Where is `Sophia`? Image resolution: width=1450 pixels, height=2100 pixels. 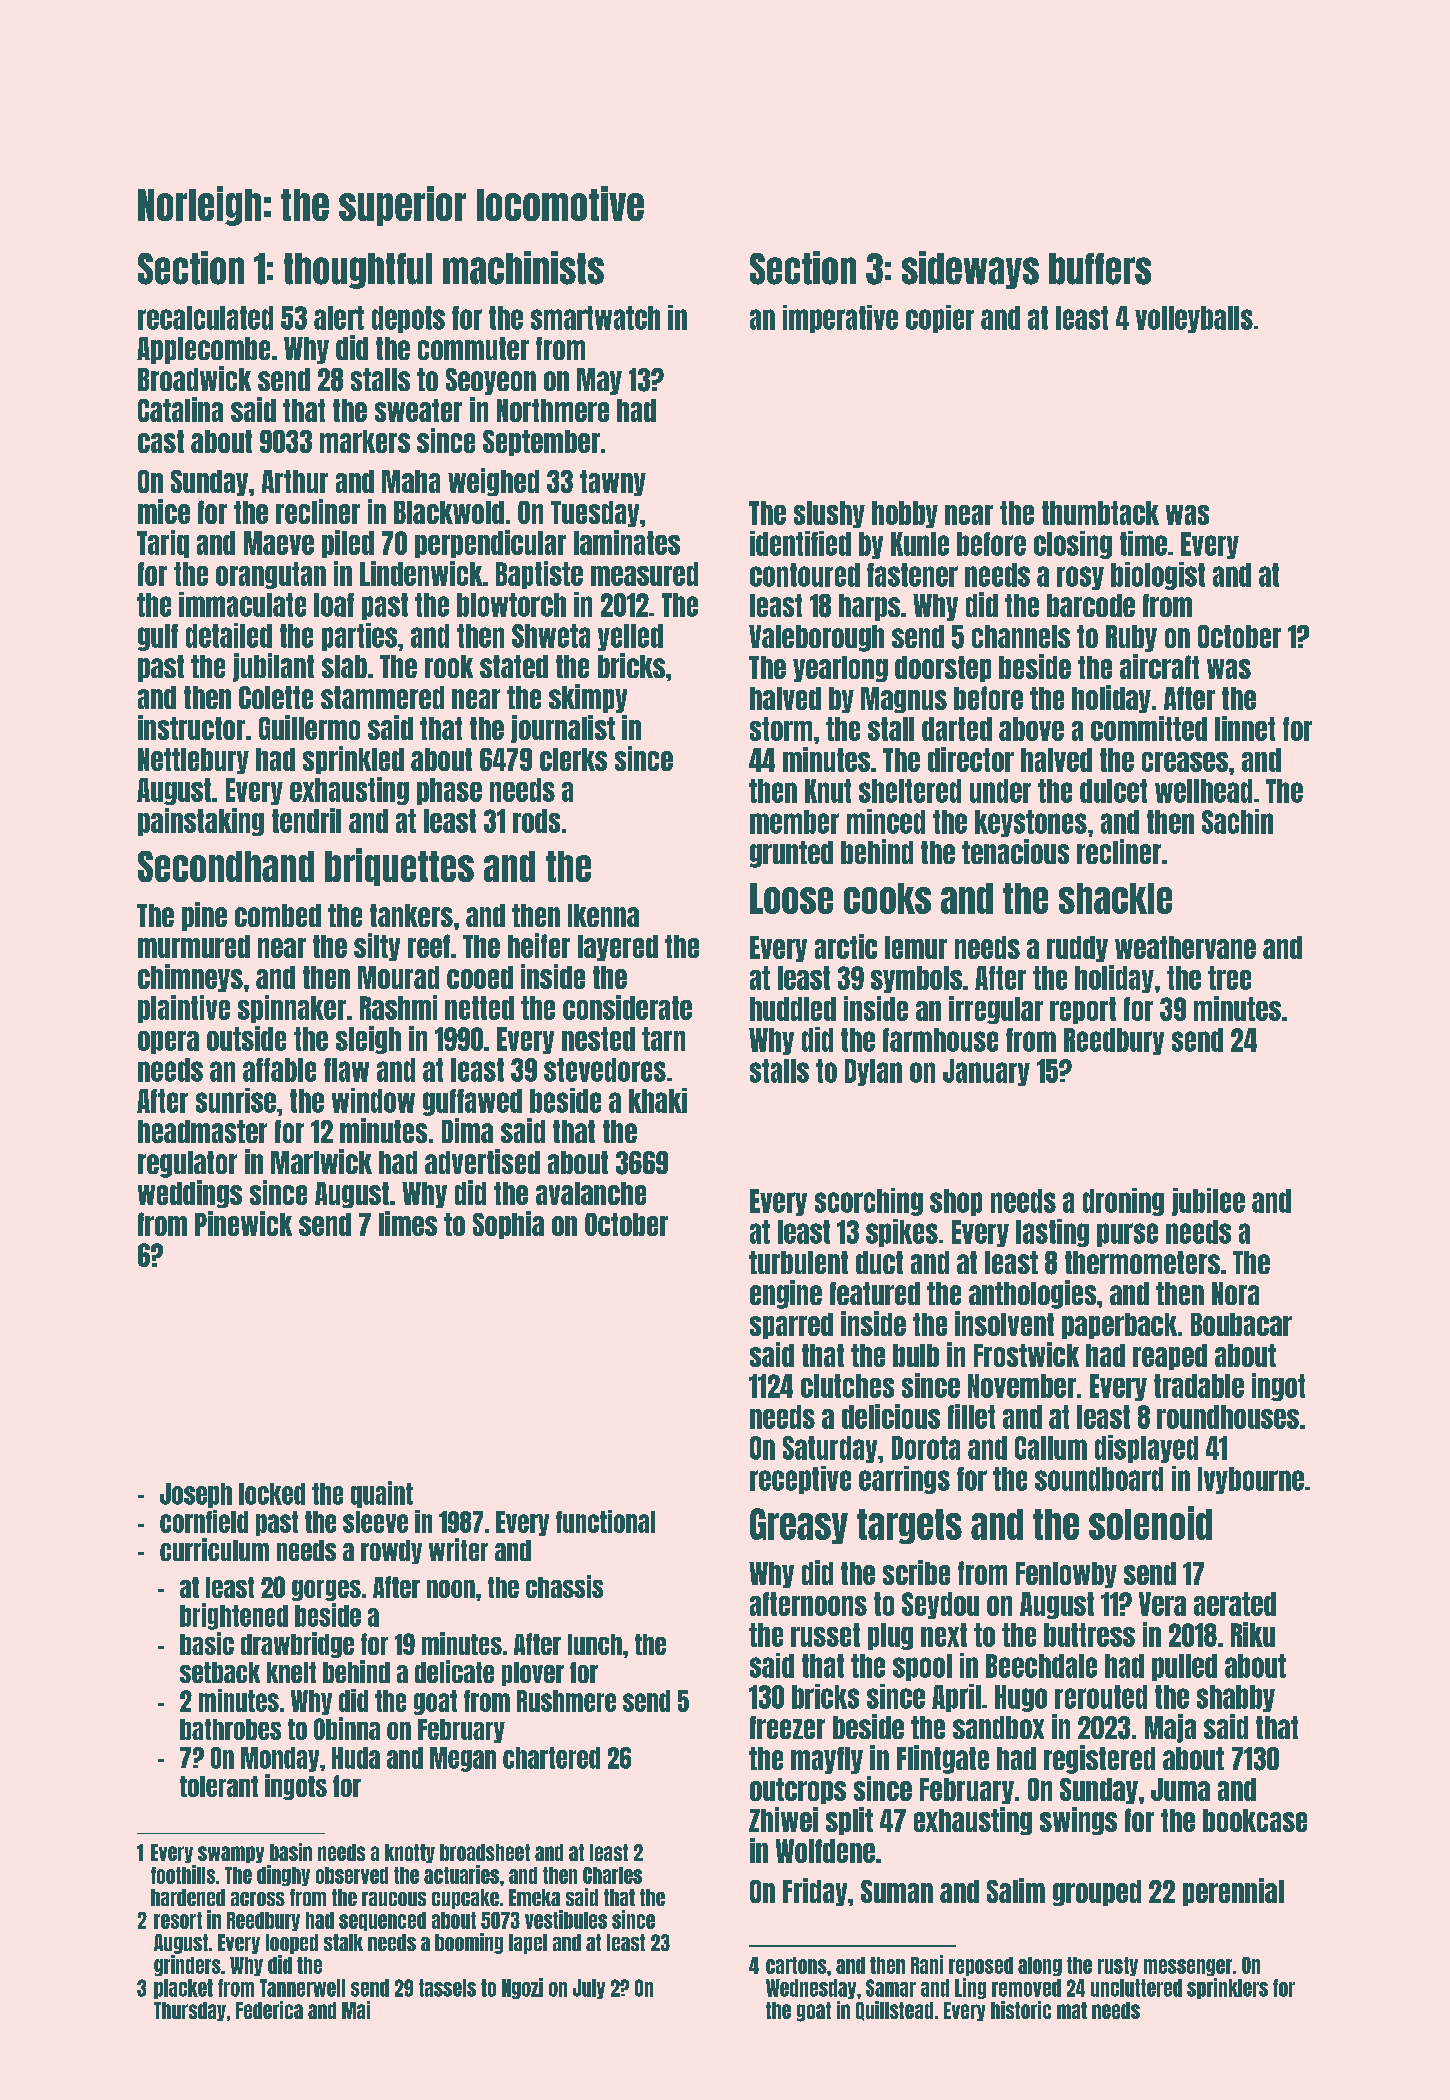
Sophia is located at coordinates (508, 1225).
